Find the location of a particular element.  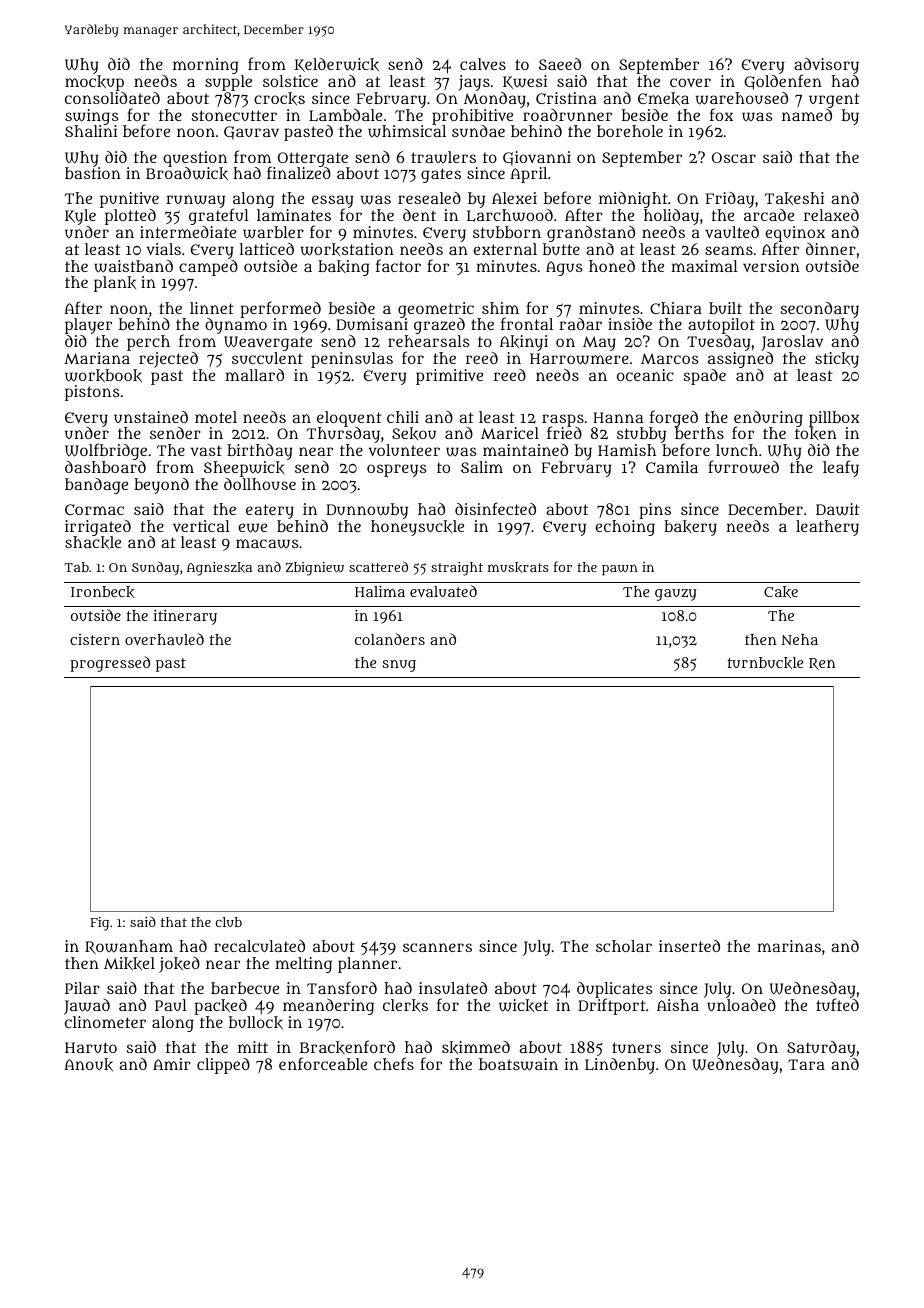

question is located at coordinates (195, 159).
